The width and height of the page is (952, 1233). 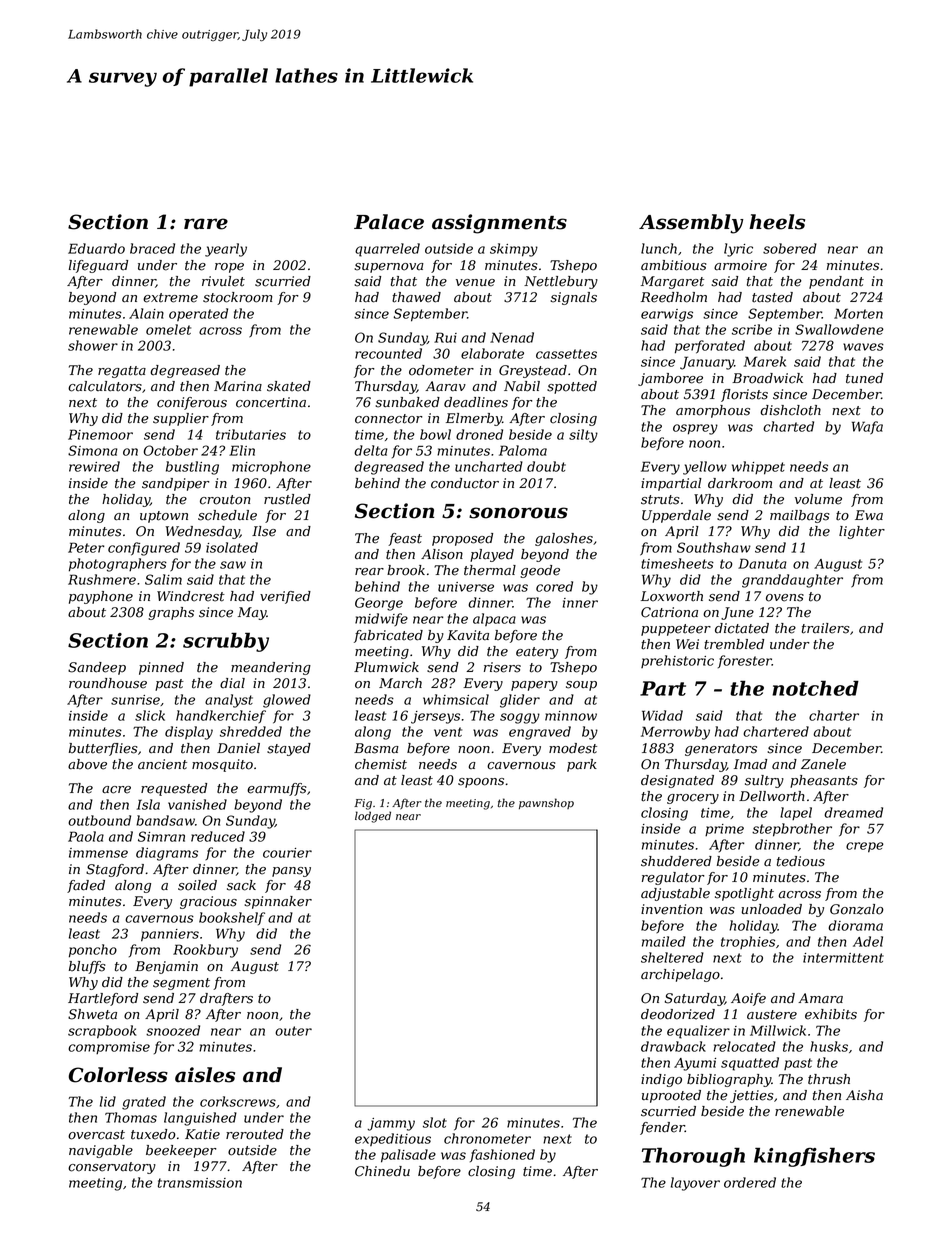 I want to click on dictated, so click(x=742, y=628).
